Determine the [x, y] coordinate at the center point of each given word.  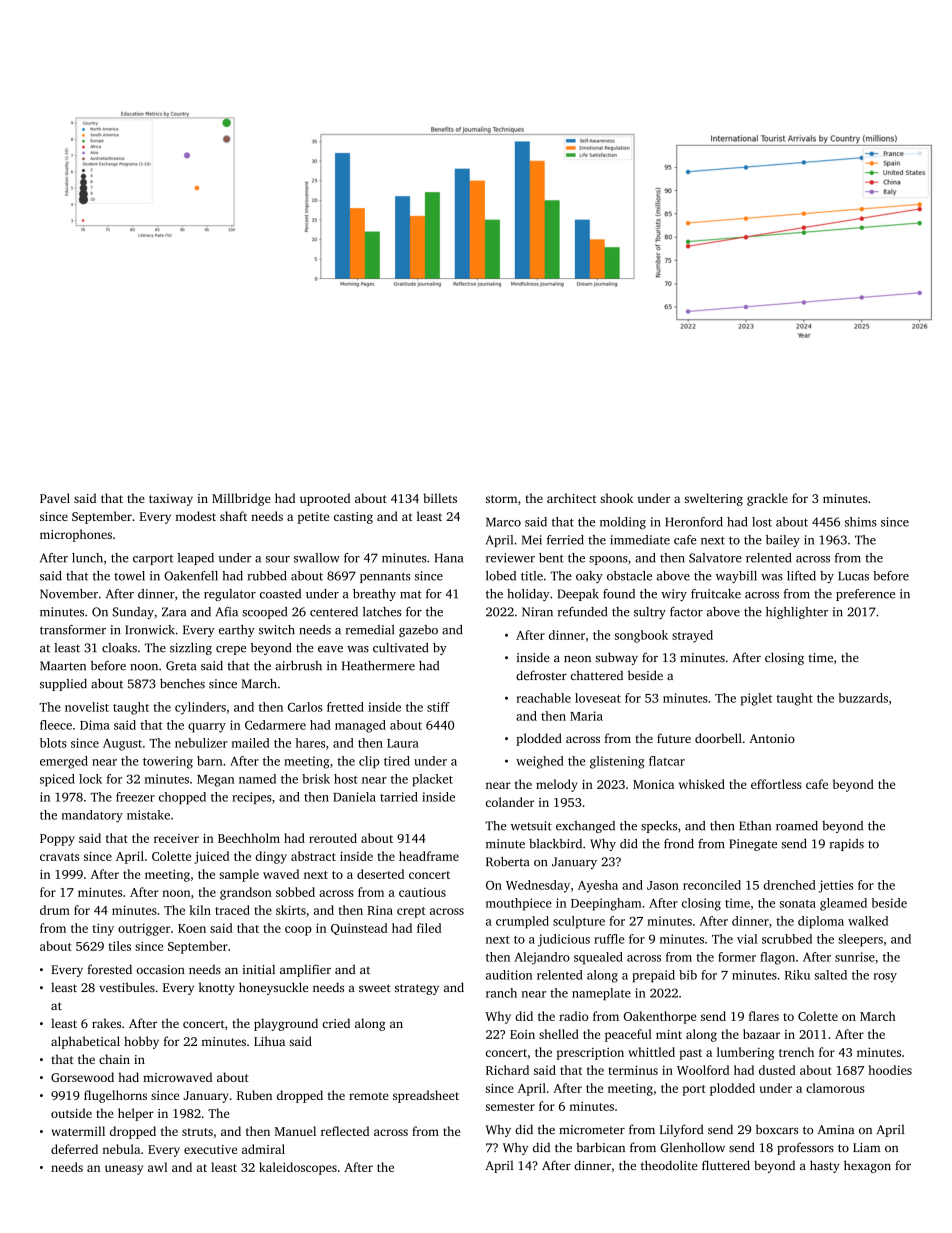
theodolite [669, 1165]
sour [278, 559]
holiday [528, 595]
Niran [537, 612]
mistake [148, 815]
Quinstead [359, 929]
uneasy [124, 1170]
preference [865, 595]
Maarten [63, 666]
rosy [885, 978]
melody [557, 785]
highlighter [797, 613]
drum [55, 910]
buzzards [863, 698]
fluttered [726, 1165]
